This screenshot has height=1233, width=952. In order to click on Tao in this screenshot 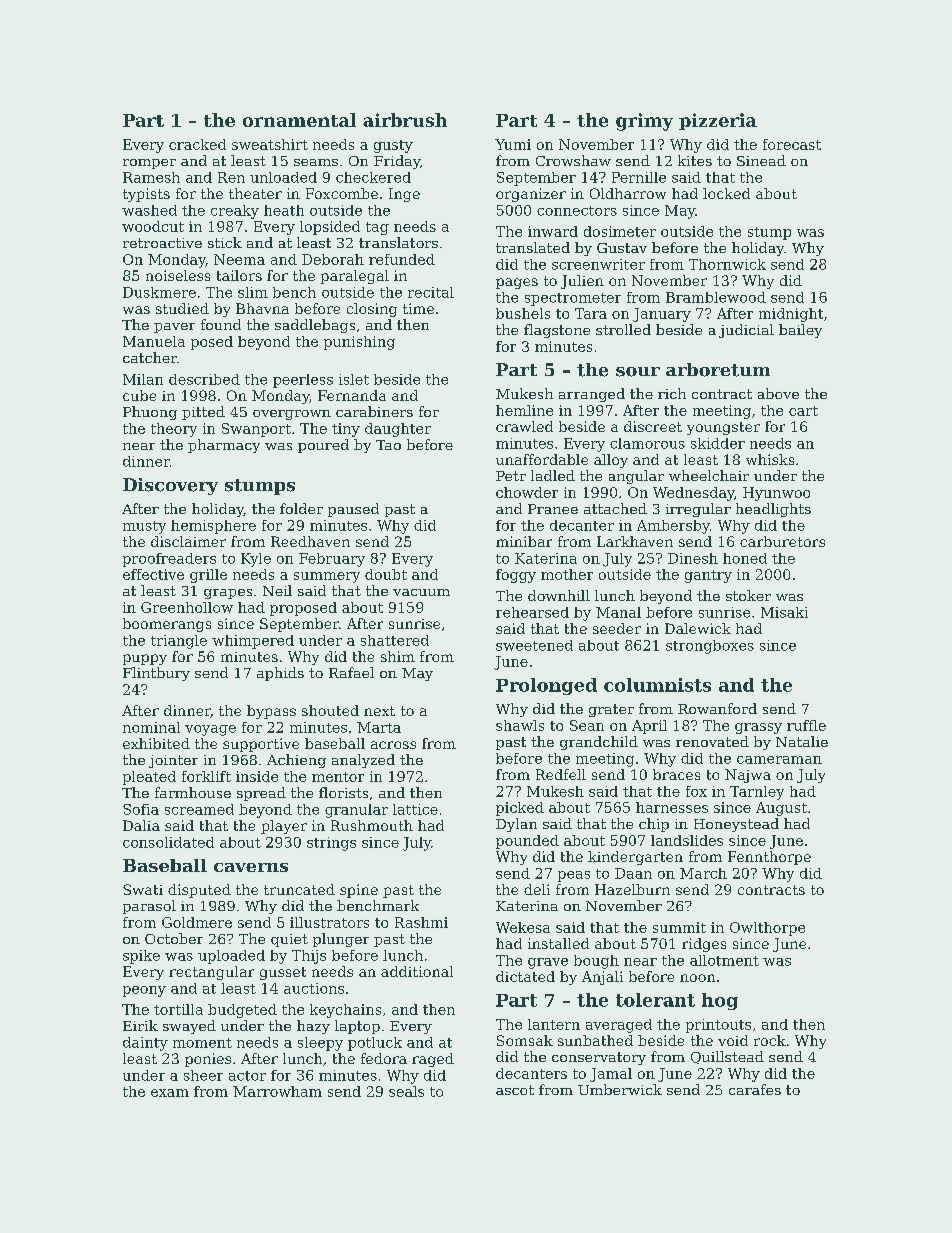, I will do `click(388, 445)`.
